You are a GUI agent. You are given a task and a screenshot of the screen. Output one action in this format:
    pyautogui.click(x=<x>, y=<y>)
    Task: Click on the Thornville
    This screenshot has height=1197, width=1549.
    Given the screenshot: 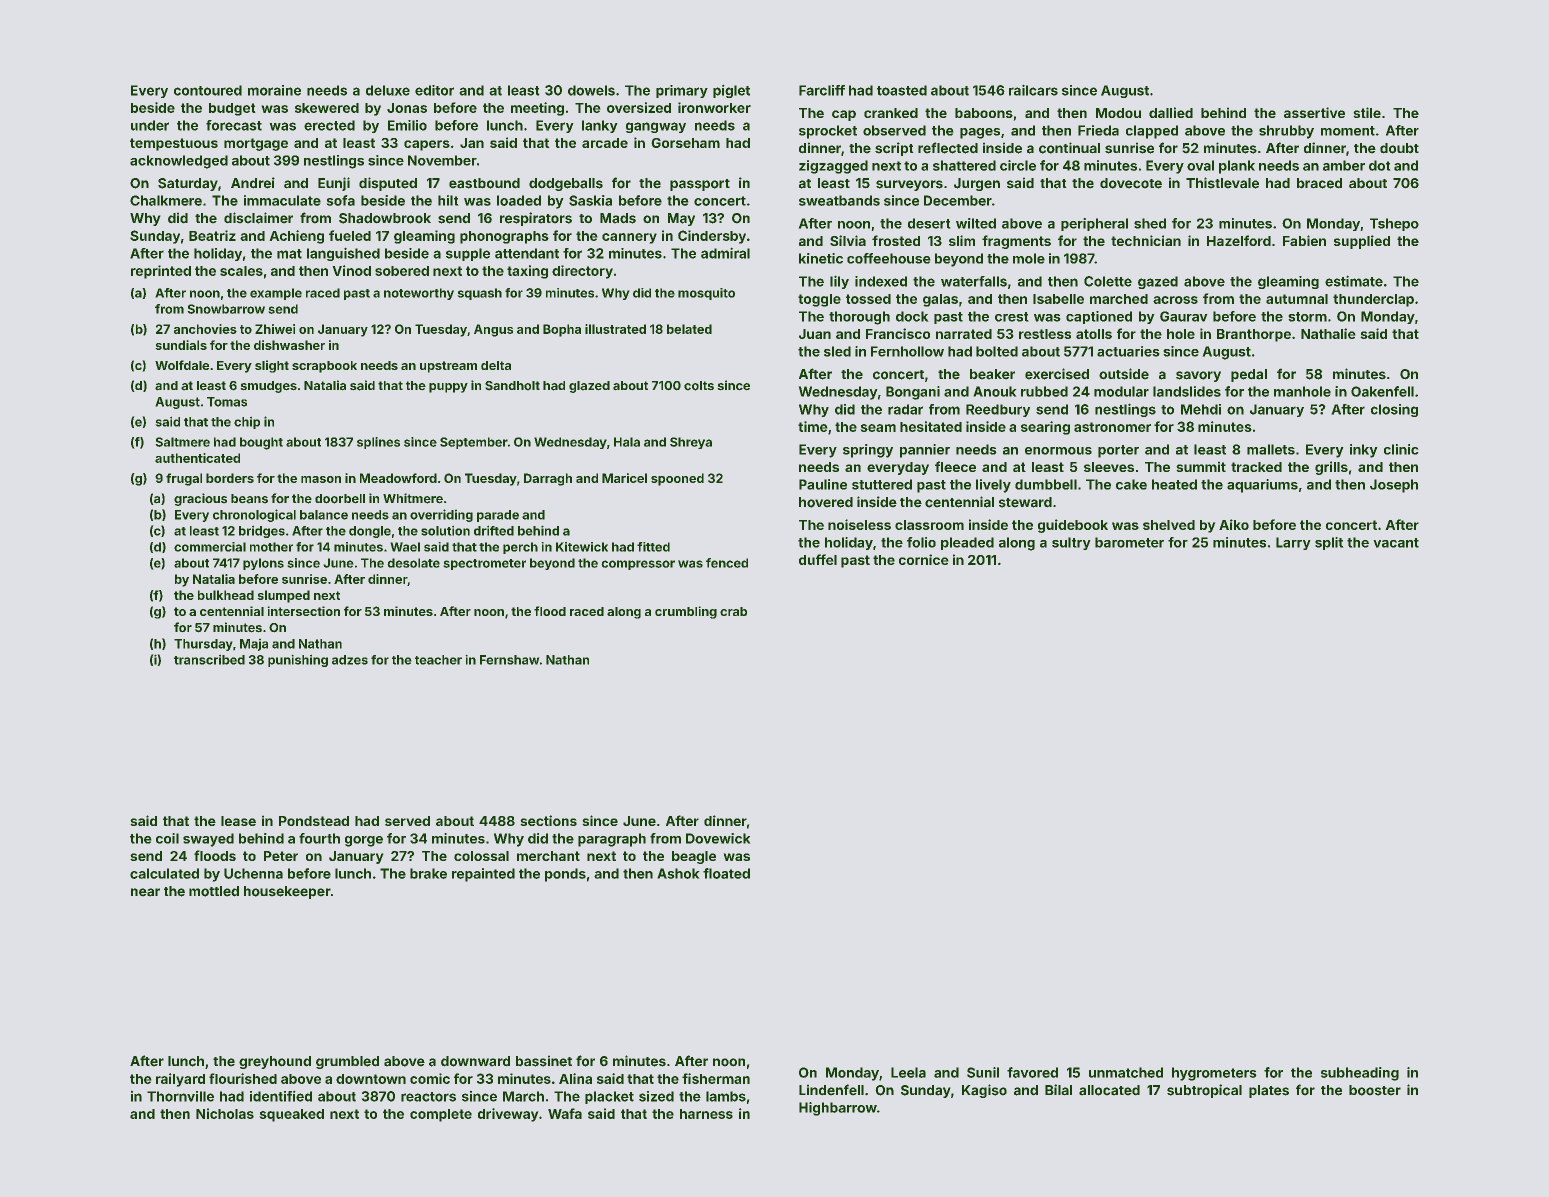 What is the action you would take?
    pyautogui.click(x=180, y=1096)
